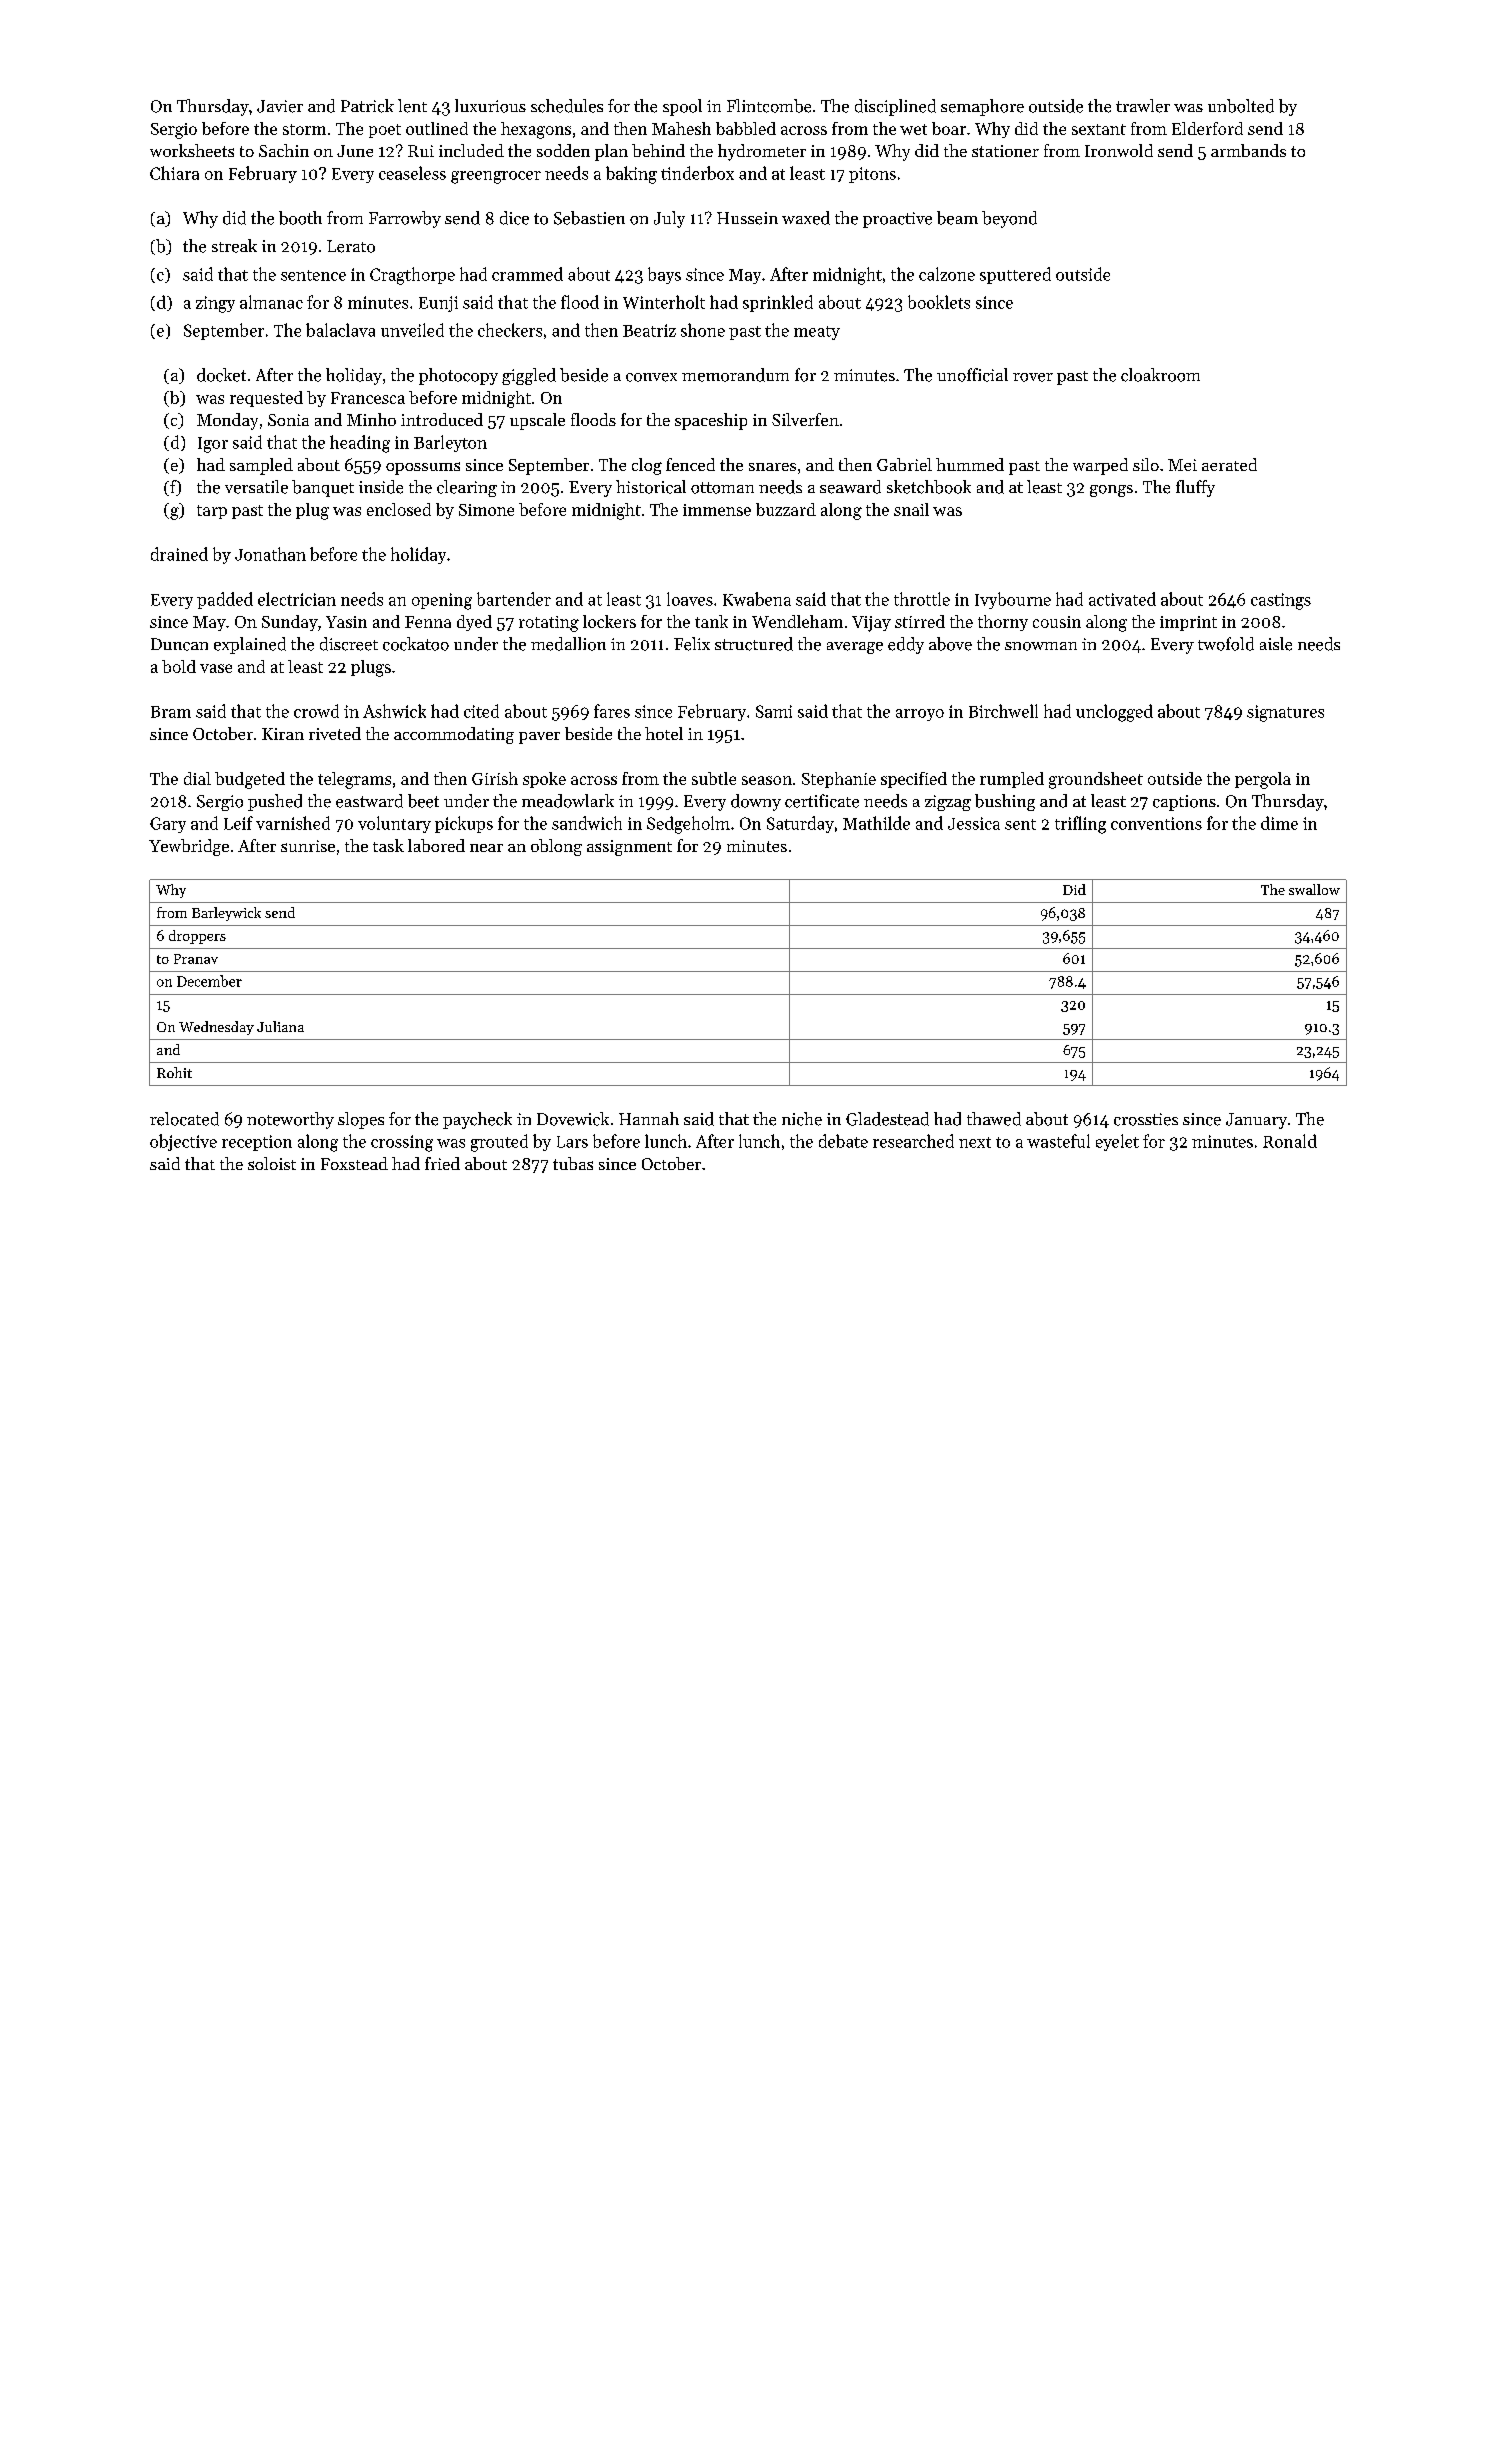 This screenshot has width=1496, height=2464. Describe the element at coordinates (514, 599) in the screenshot. I see `bartender` at that location.
